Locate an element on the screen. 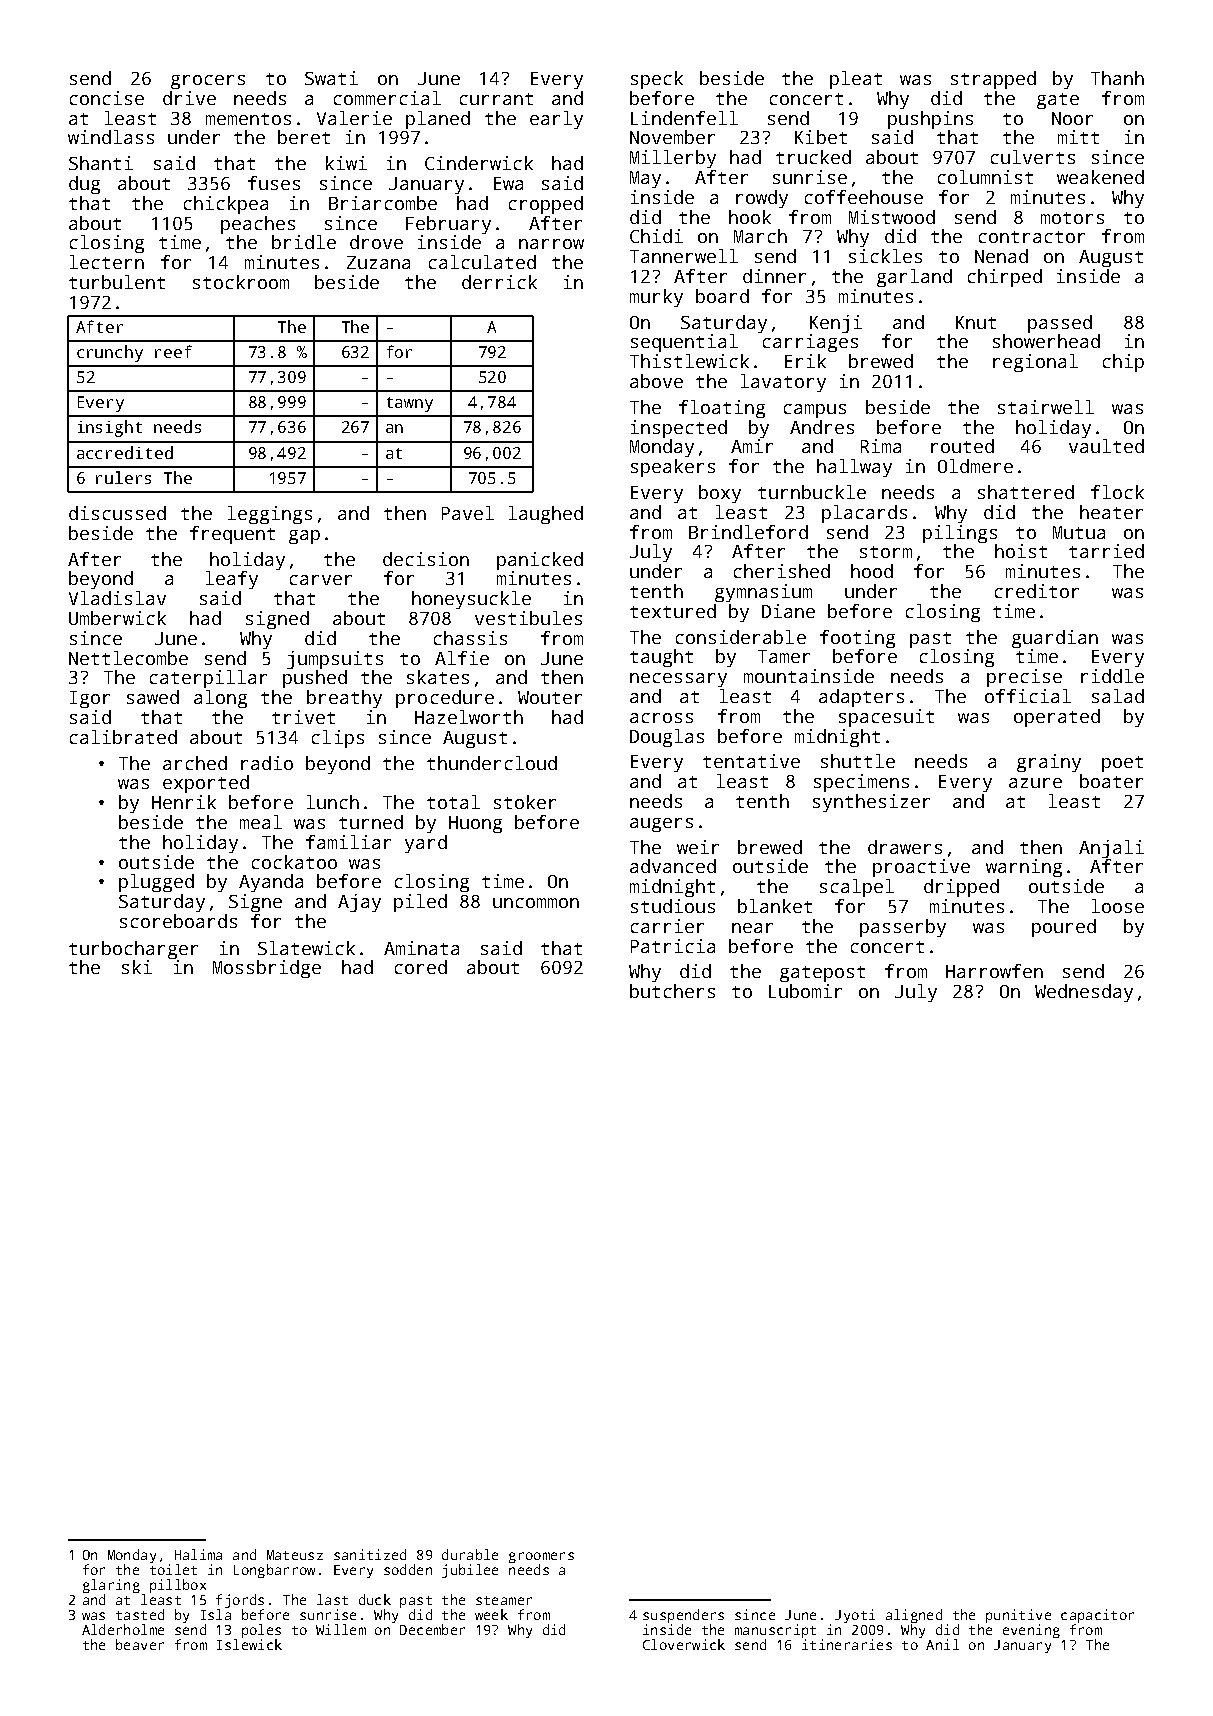  Cloverwick is located at coordinates (684, 1644).
